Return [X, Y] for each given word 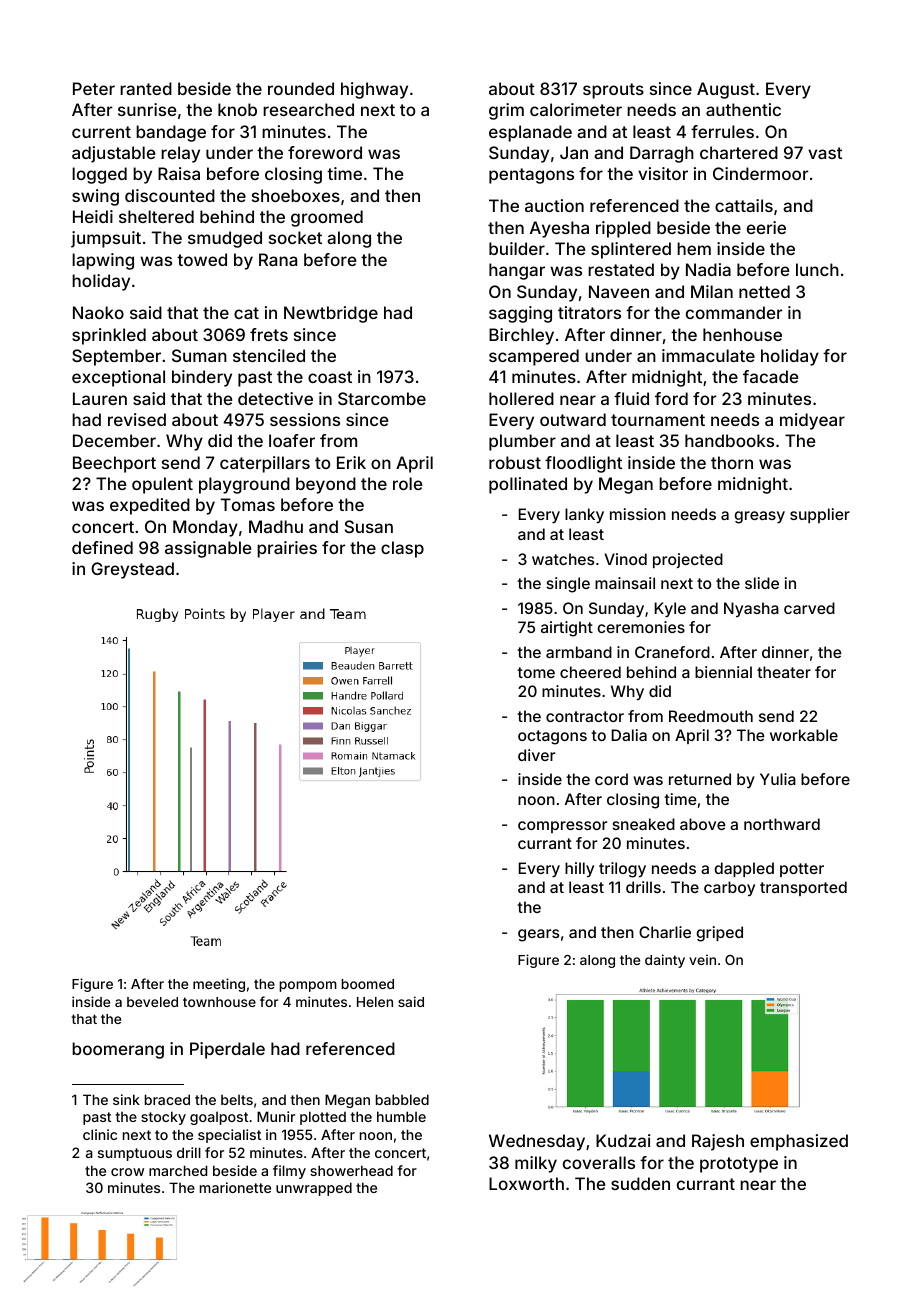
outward [573, 419]
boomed [367, 984]
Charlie [665, 932]
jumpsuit [106, 239]
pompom [308, 986]
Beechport [114, 464]
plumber [522, 442]
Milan [712, 291]
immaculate [708, 355]
